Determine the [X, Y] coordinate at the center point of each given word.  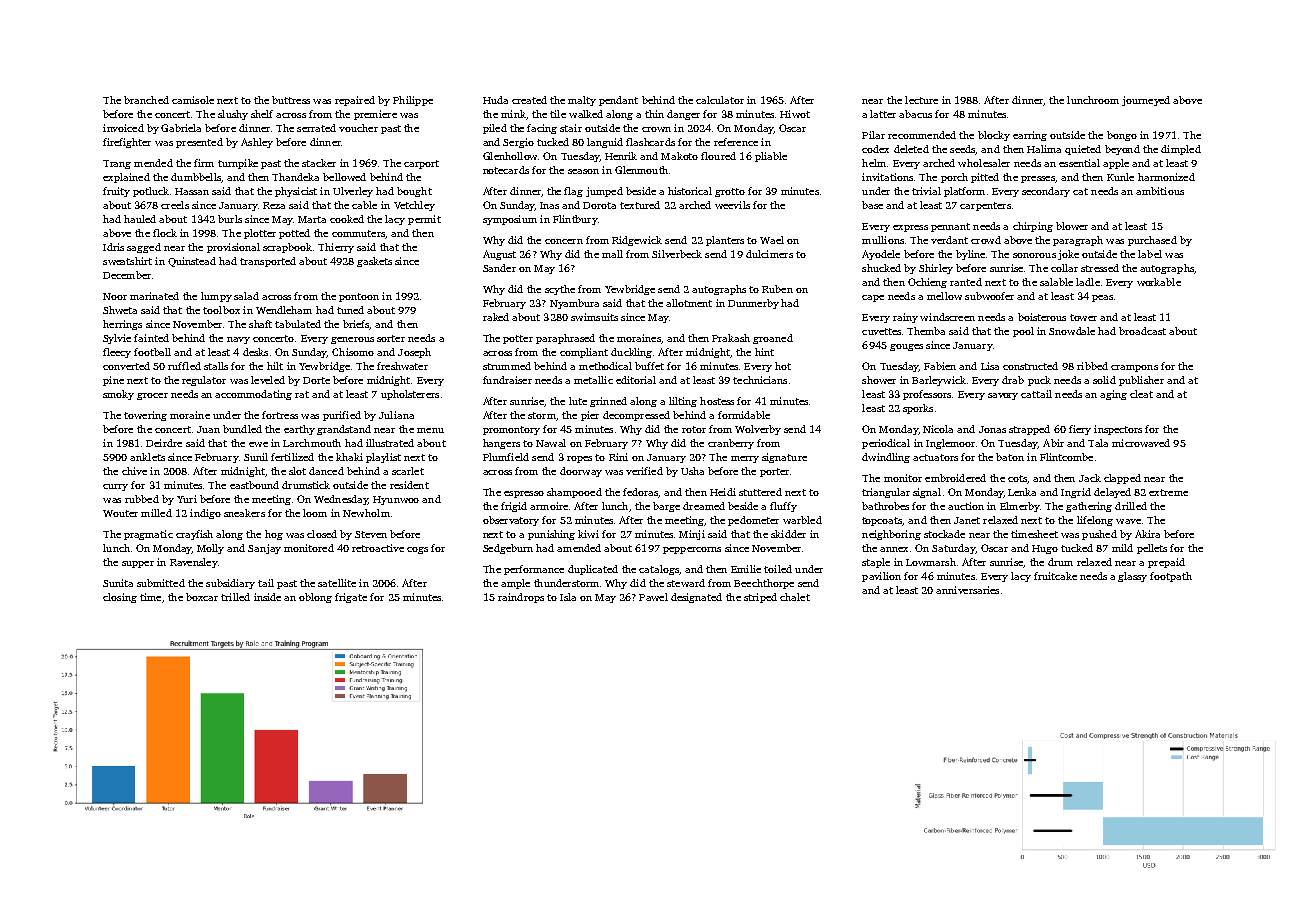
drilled [1131, 506]
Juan [208, 429]
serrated [316, 128]
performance [534, 570]
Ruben [777, 289]
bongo [1122, 136]
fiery [1080, 430]
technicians [760, 380]
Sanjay [264, 549]
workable [1159, 282]
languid [605, 143]
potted [294, 234]
